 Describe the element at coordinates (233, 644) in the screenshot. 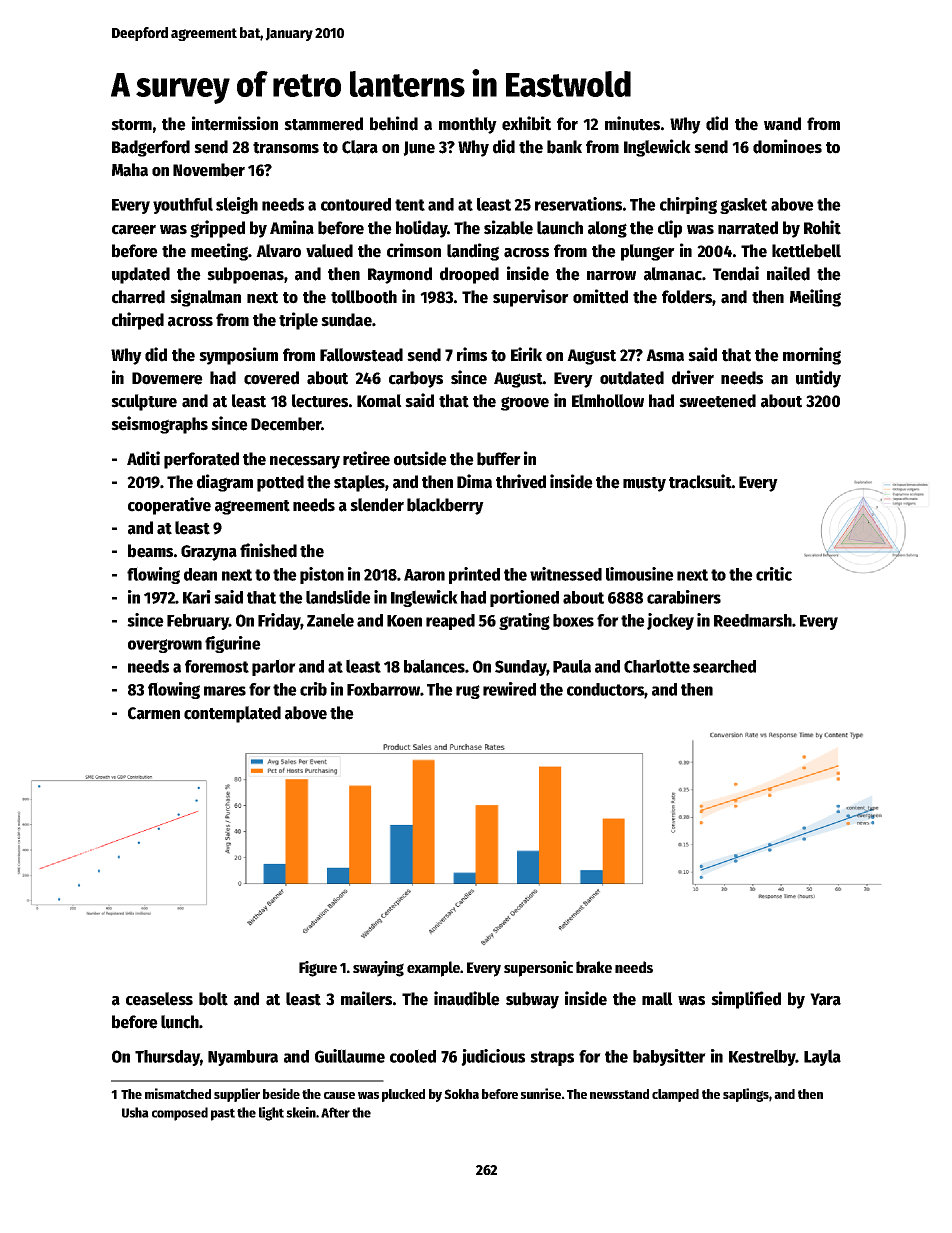

I see `figurine` at that location.
